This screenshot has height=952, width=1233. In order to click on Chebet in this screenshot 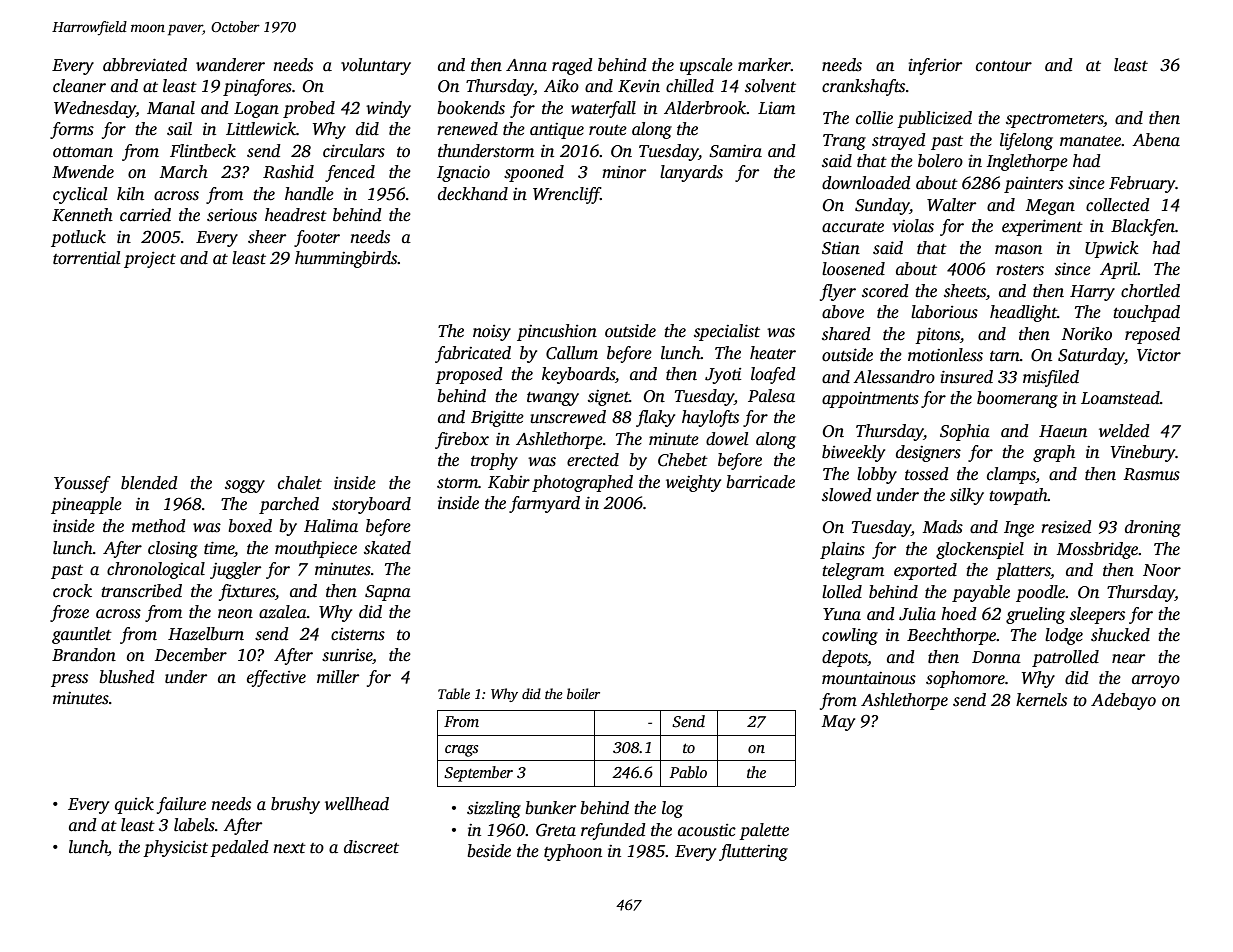, I will do `click(683, 460)`.
